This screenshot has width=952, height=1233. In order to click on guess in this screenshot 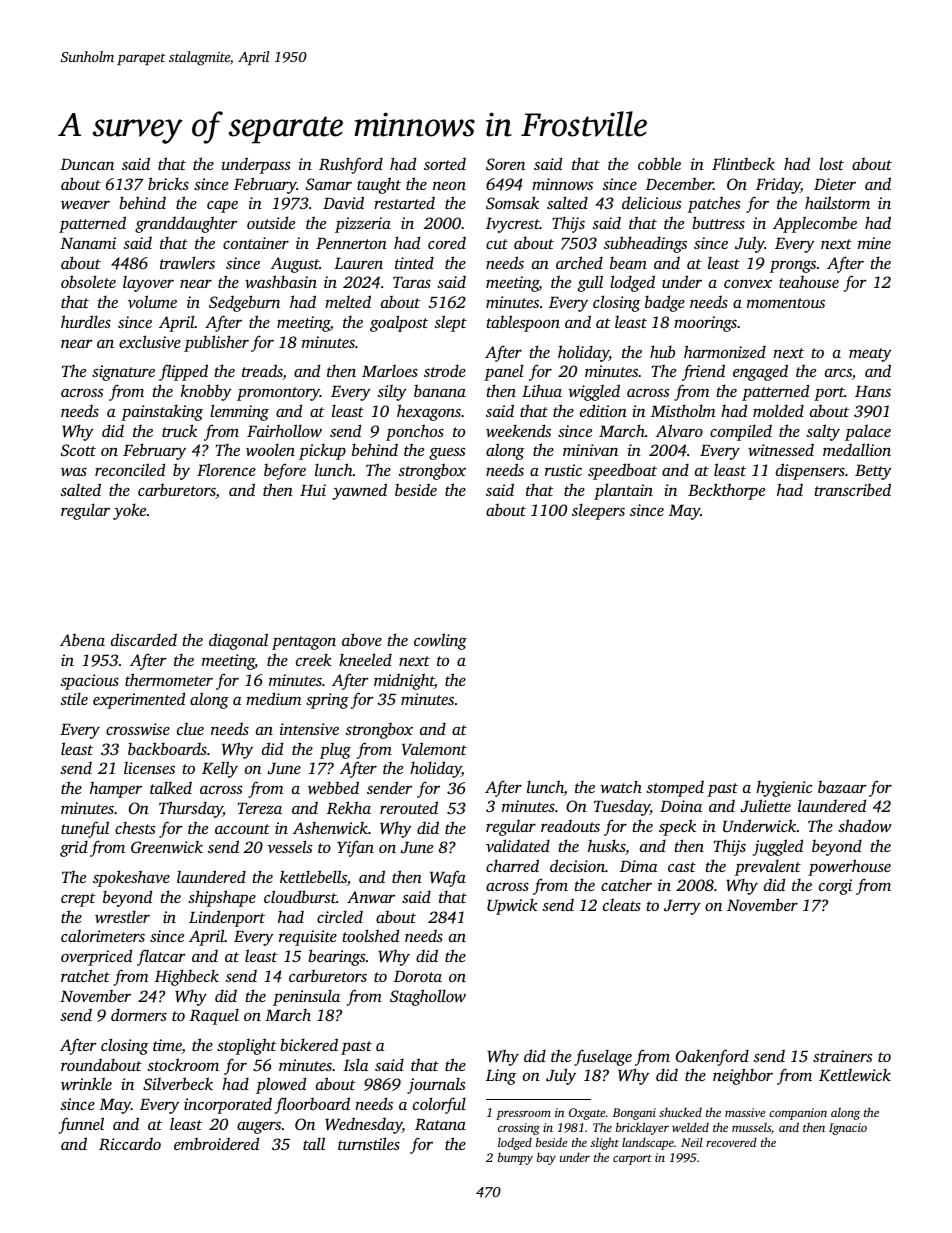, I will do `click(447, 453)`.
